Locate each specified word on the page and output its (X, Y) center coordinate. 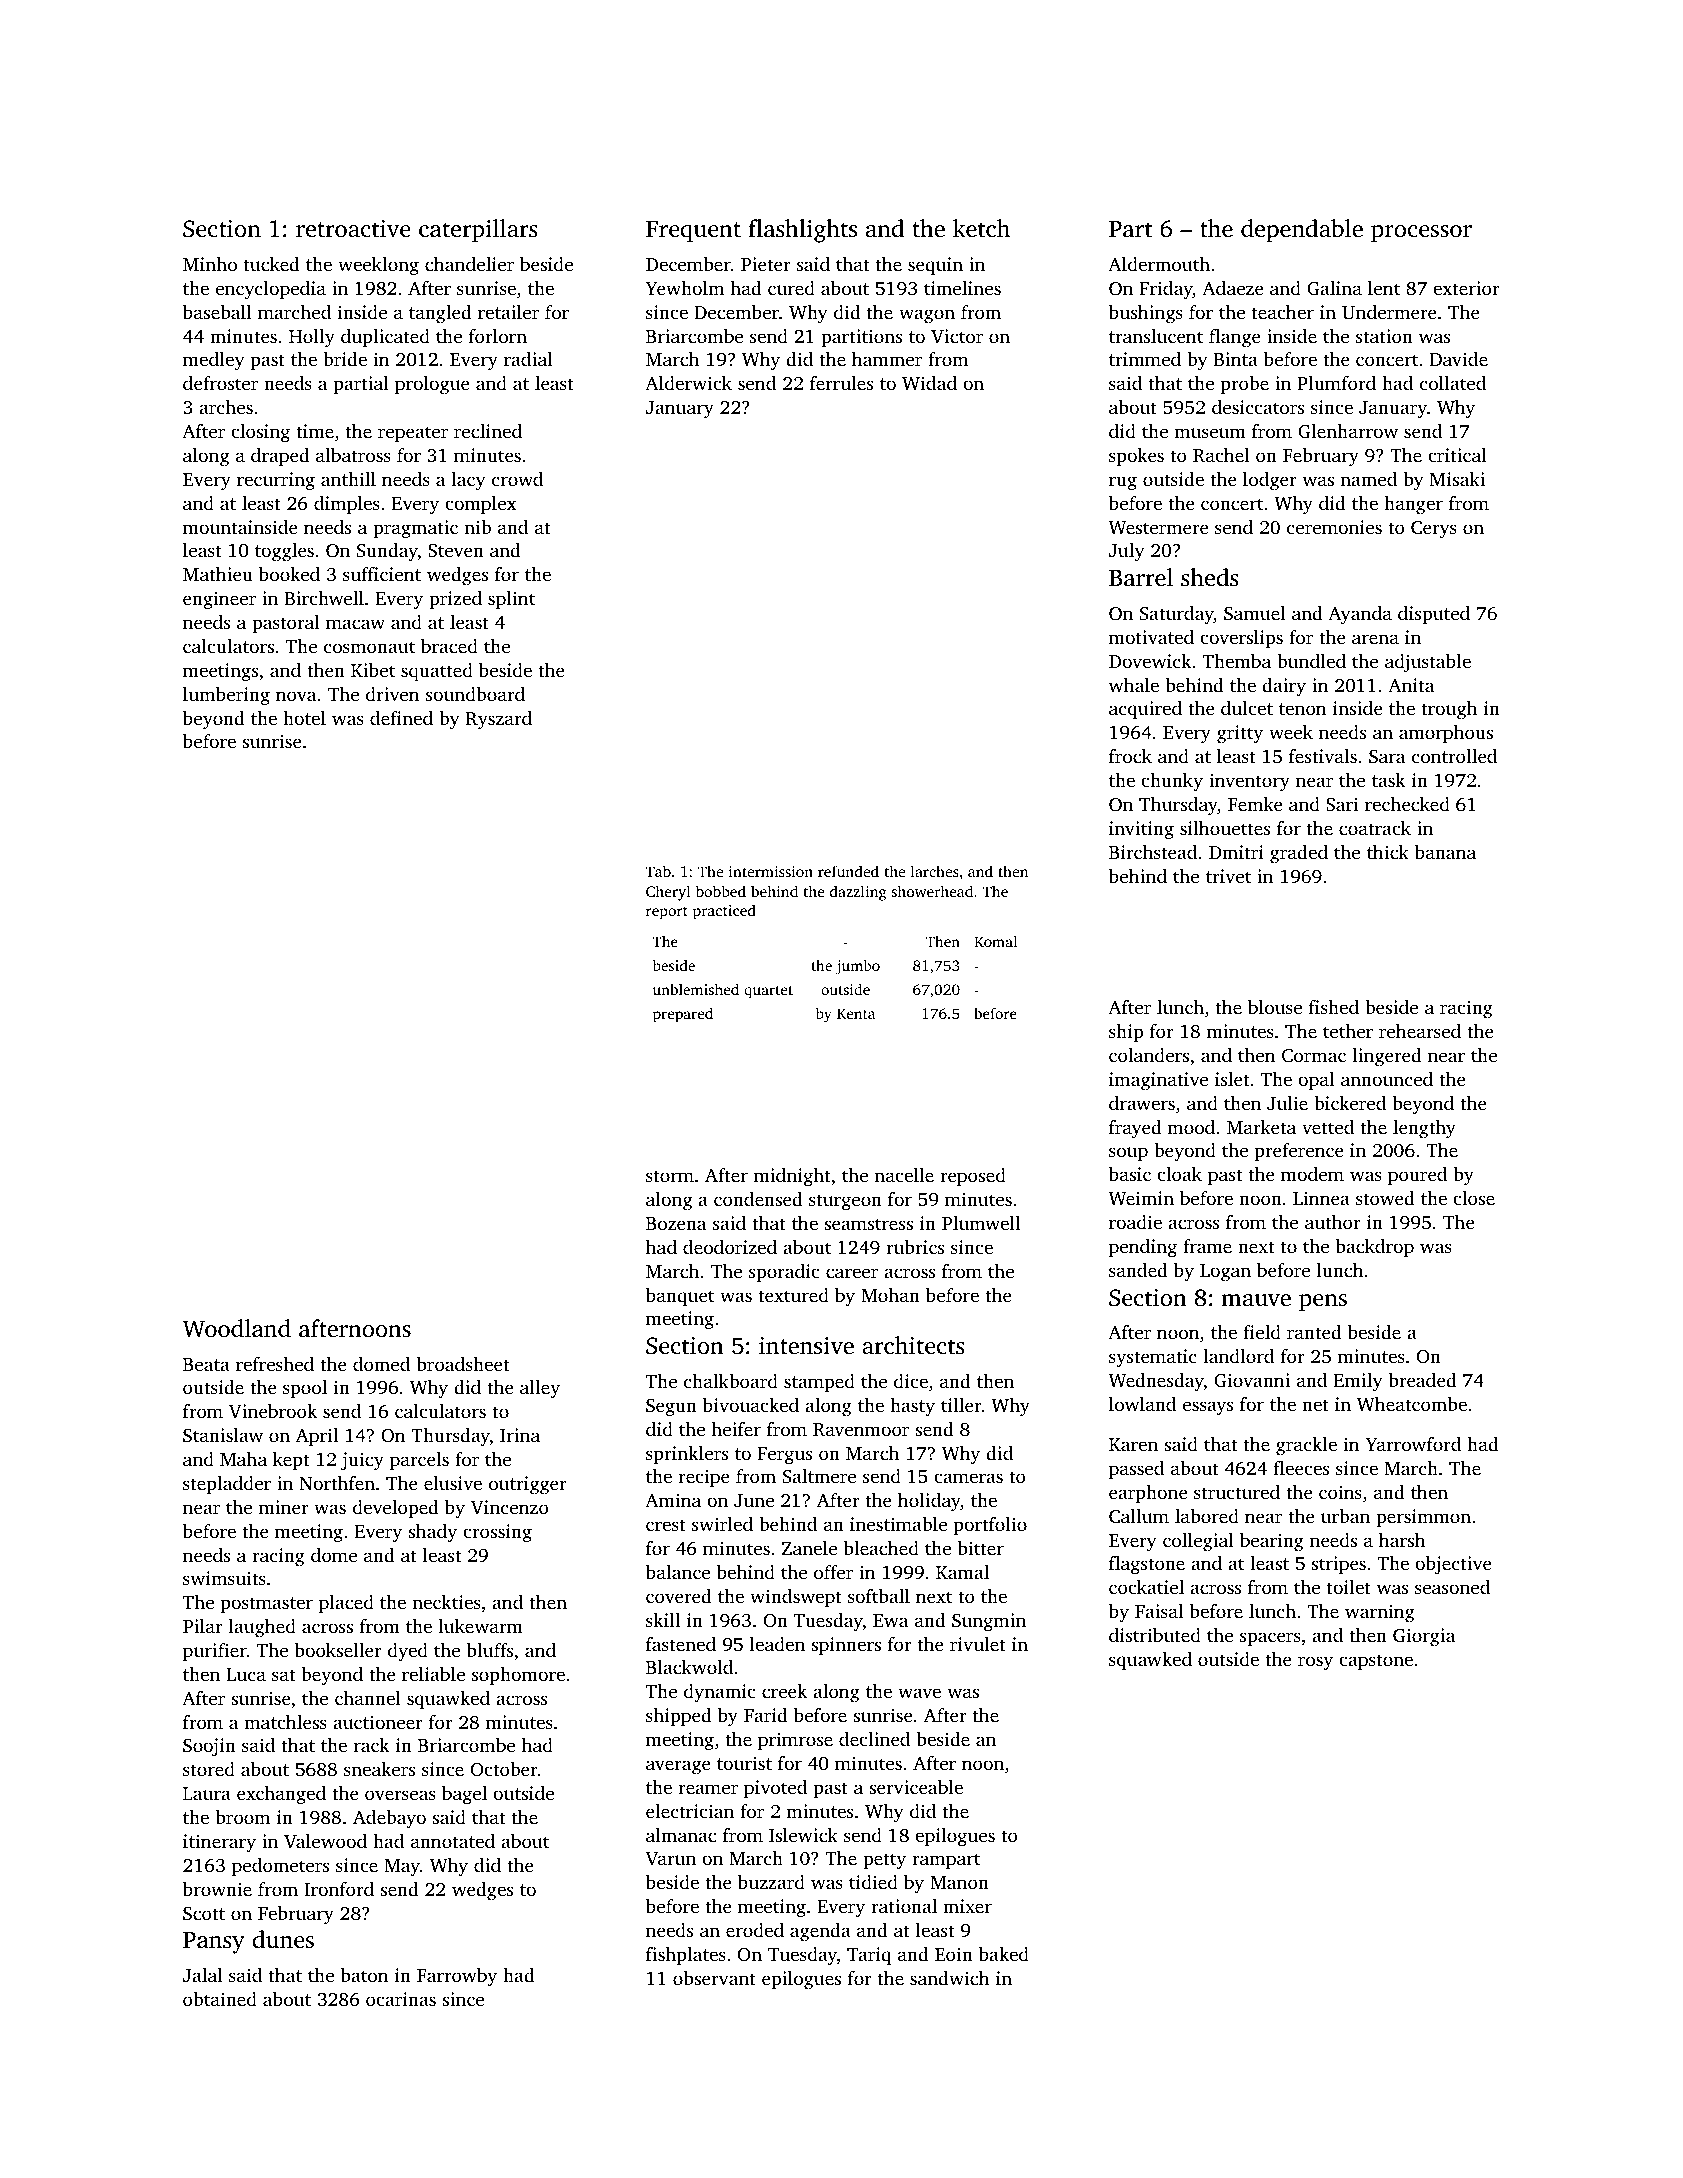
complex (481, 505)
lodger (1270, 481)
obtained (220, 1999)
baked (1004, 1954)
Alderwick (688, 383)
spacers (1270, 1639)
